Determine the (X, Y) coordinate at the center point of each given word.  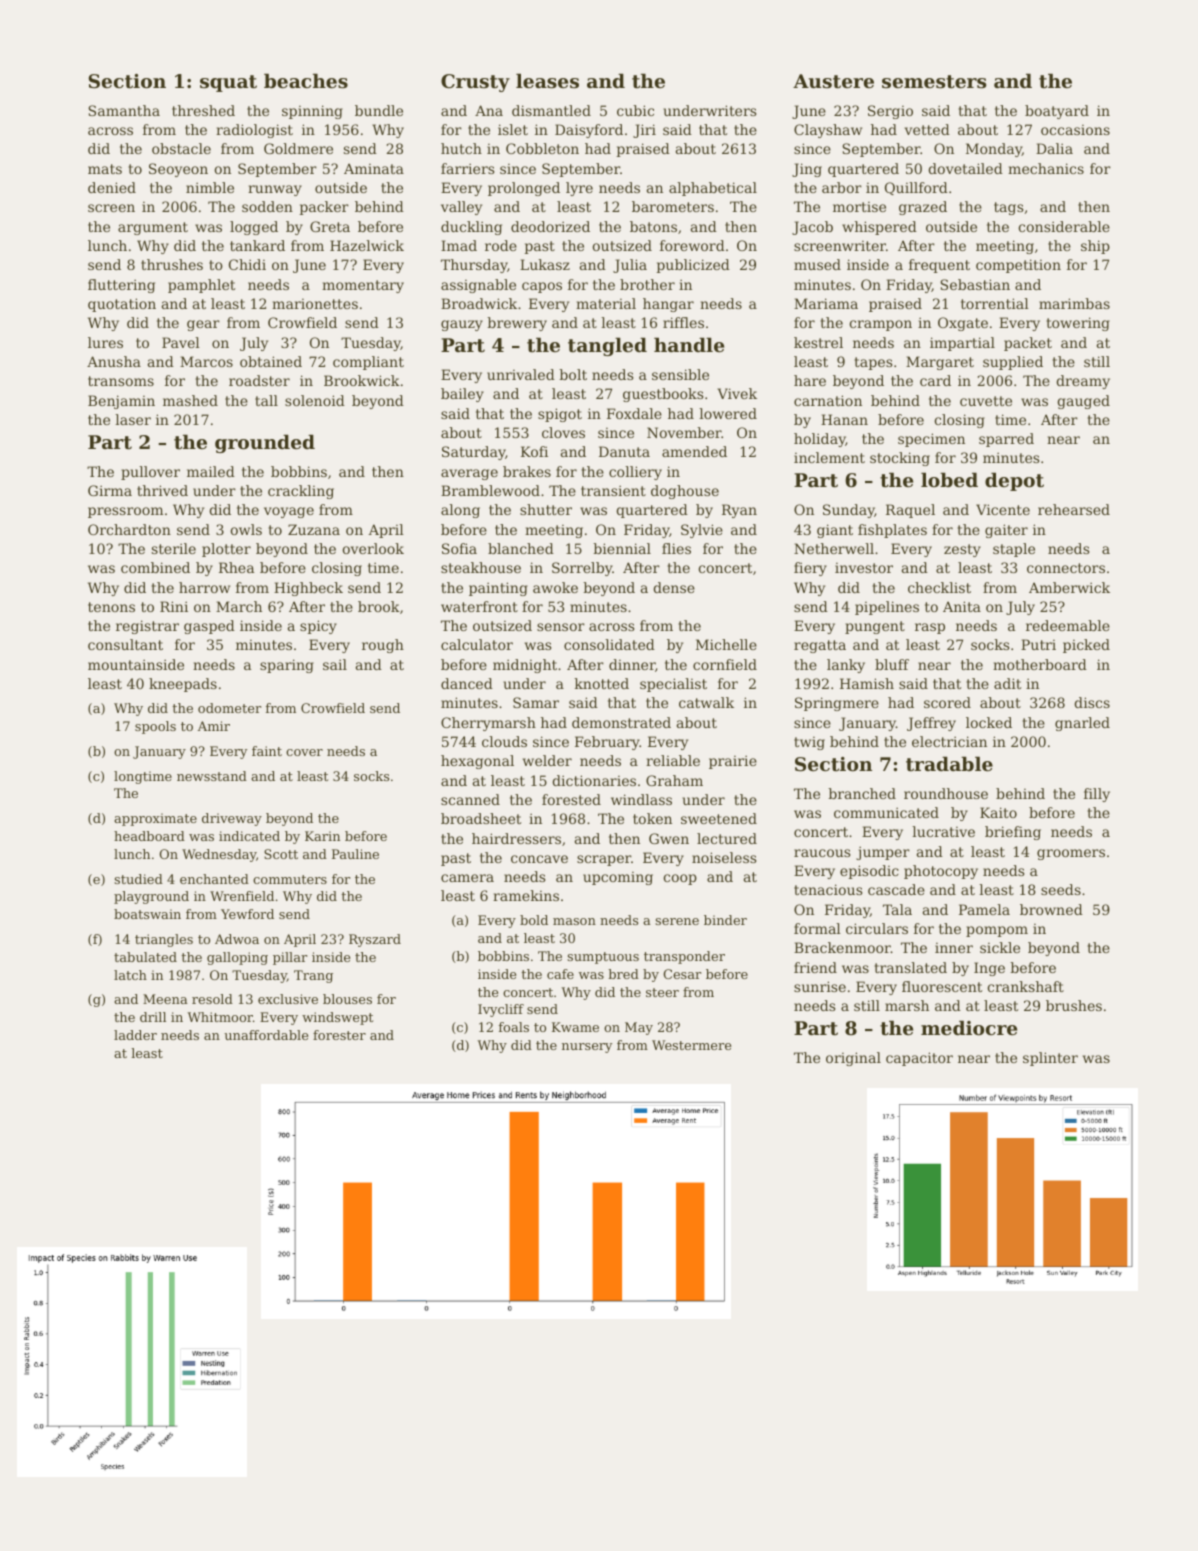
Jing (807, 170)
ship (1095, 247)
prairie (733, 762)
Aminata (374, 168)
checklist (939, 587)
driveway (232, 819)
